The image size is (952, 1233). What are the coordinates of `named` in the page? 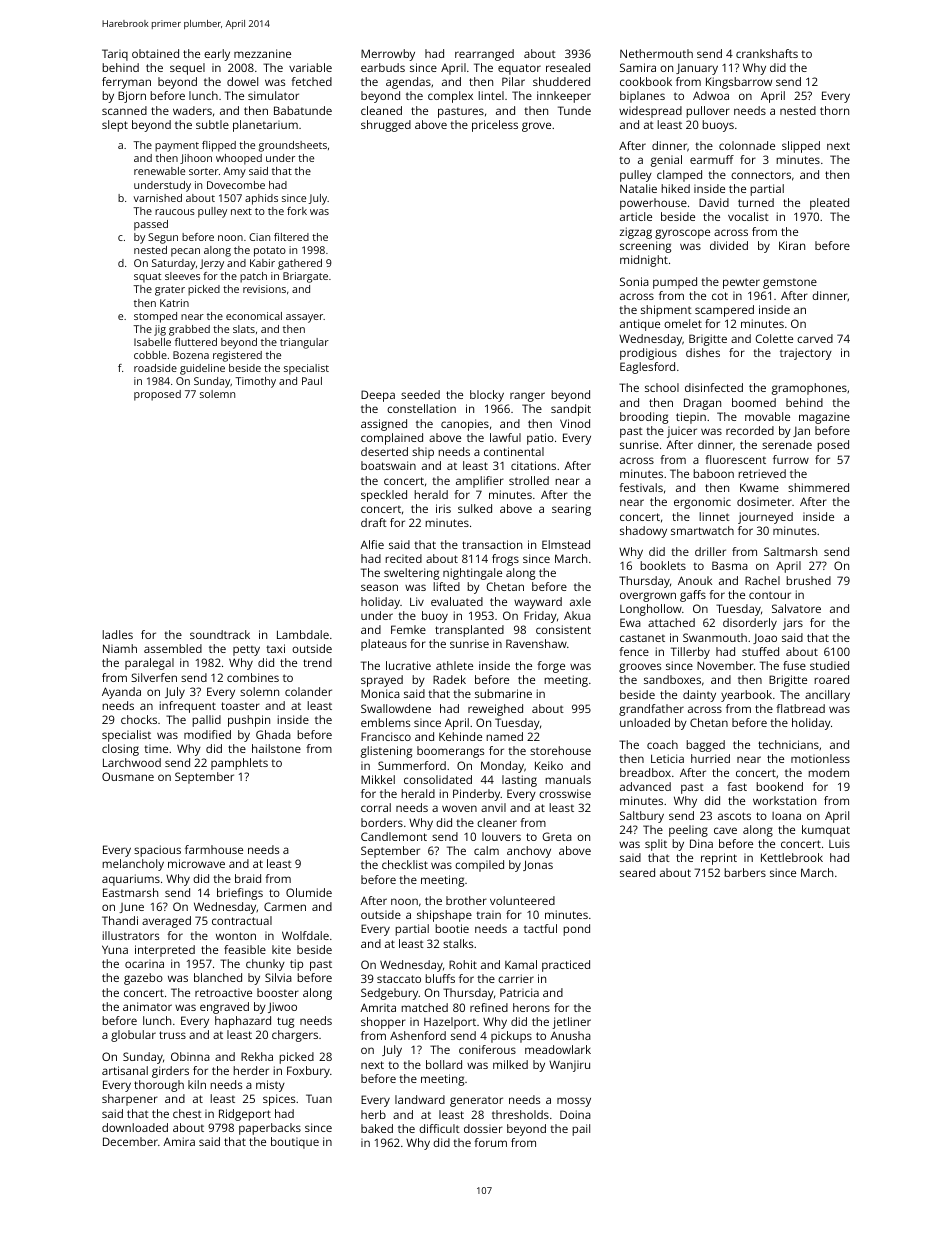 It's located at (504, 736).
